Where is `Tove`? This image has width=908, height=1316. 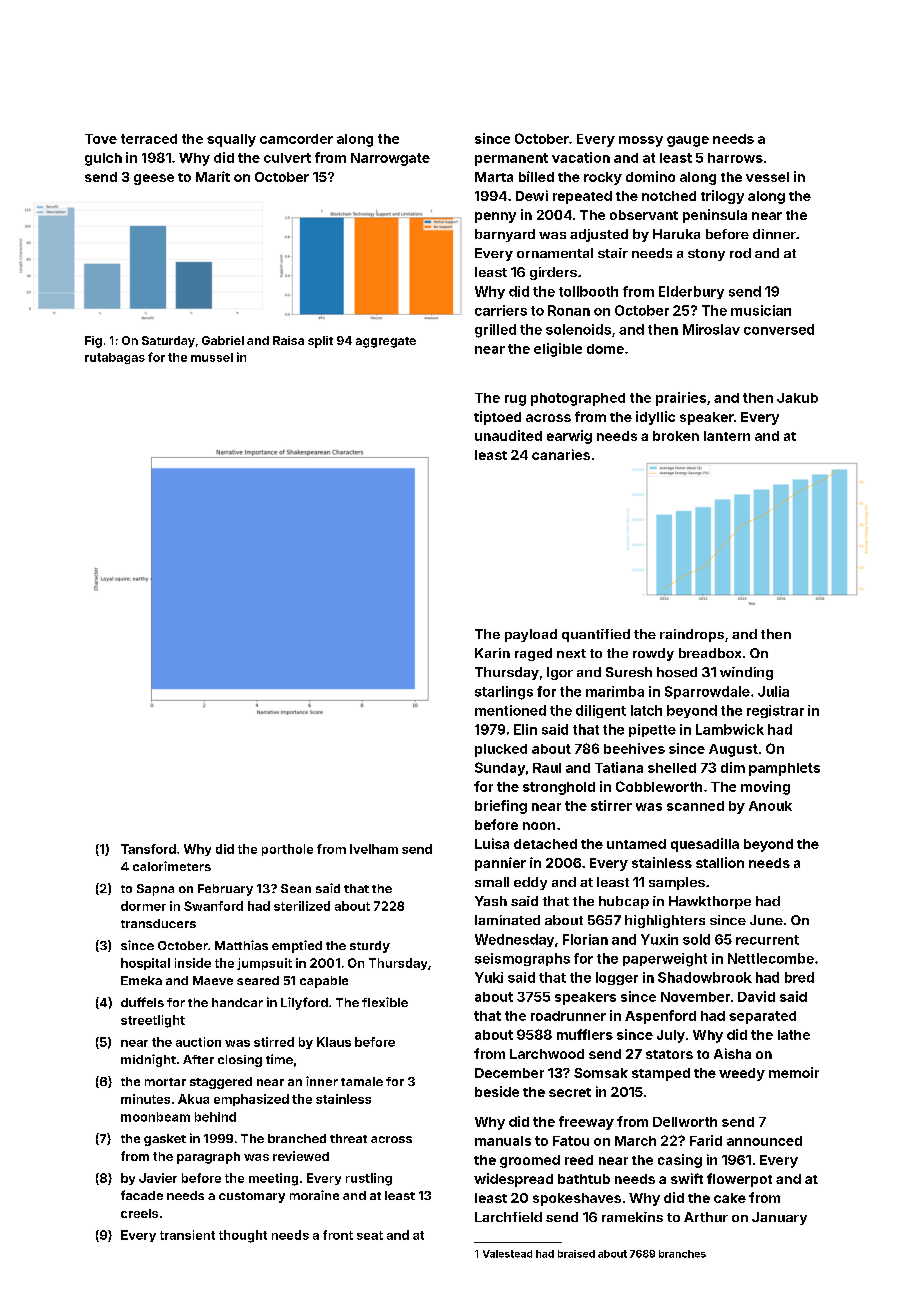
Tove is located at coordinates (101, 139).
